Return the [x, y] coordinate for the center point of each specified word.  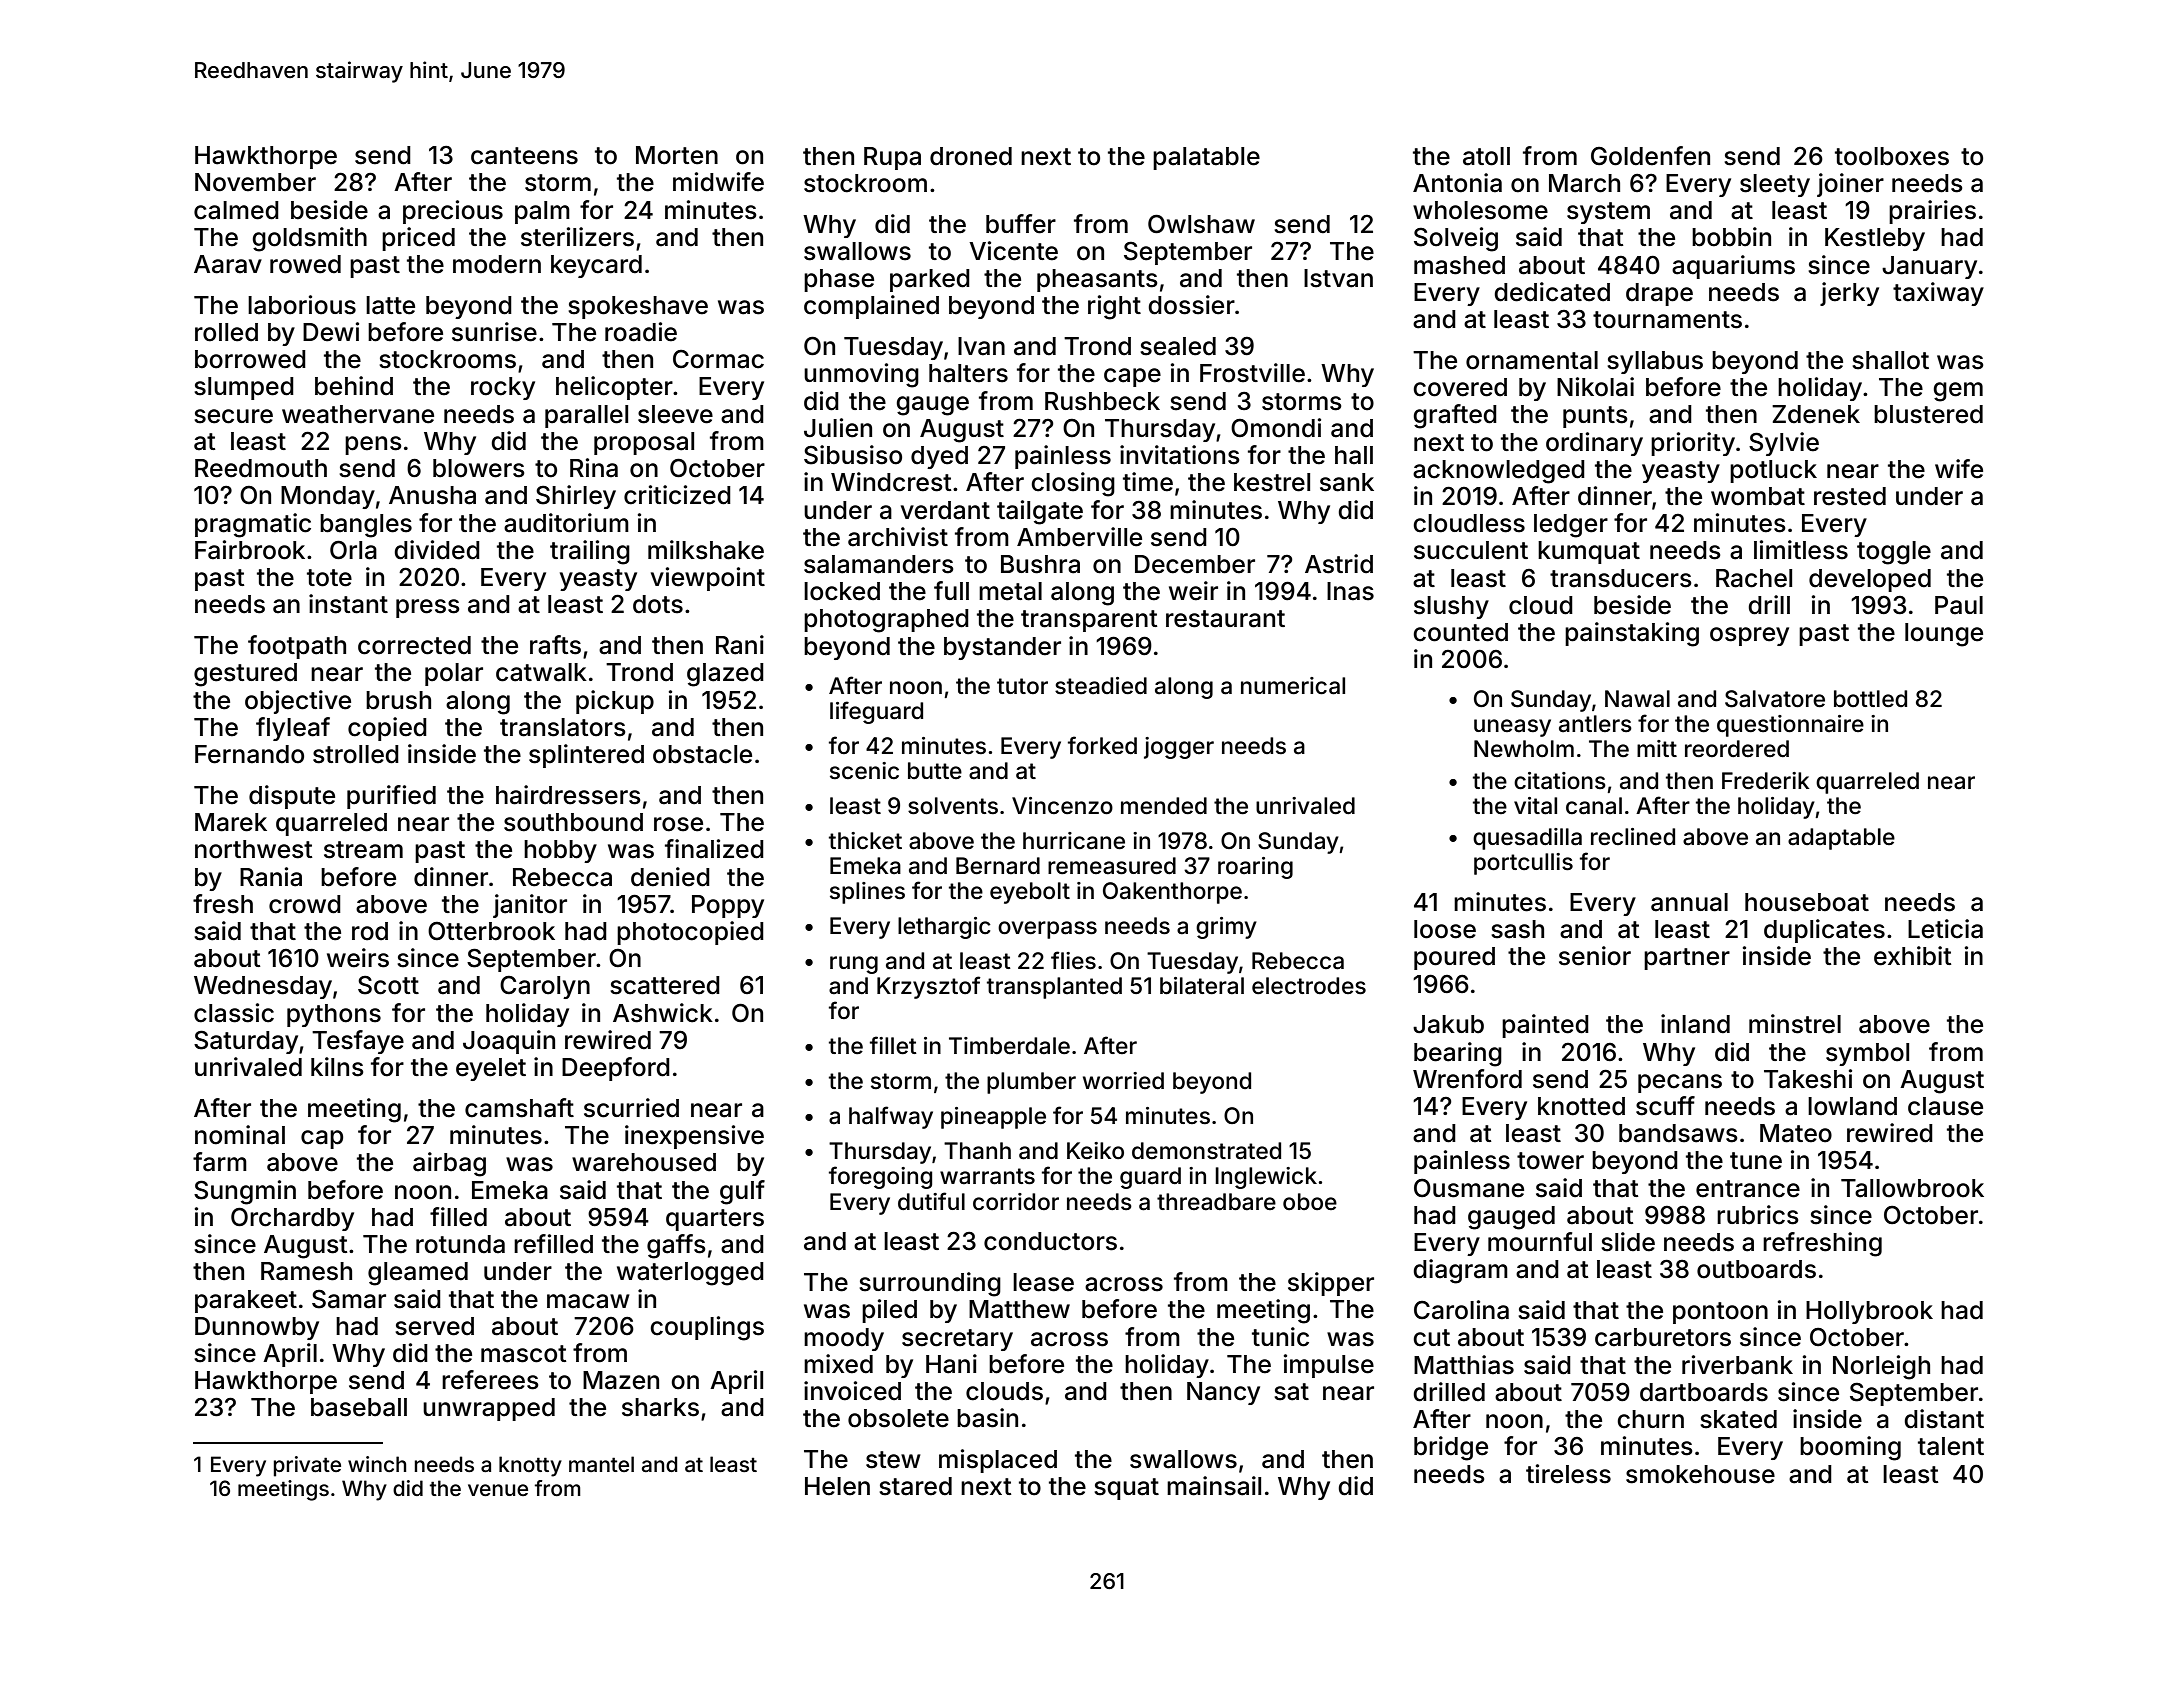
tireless [1568, 1474]
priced [418, 239]
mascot [524, 1354]
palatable [1206, 158]
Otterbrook [491, 931]
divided [437, 550]
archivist [898, 537]
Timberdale [1009, 1046]
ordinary [1594, 444]
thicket [865, 841]
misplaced [998, 1461]
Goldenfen [1650, 156]
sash [1517, 929]
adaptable [1841, 839]
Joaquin [509, 1042]
